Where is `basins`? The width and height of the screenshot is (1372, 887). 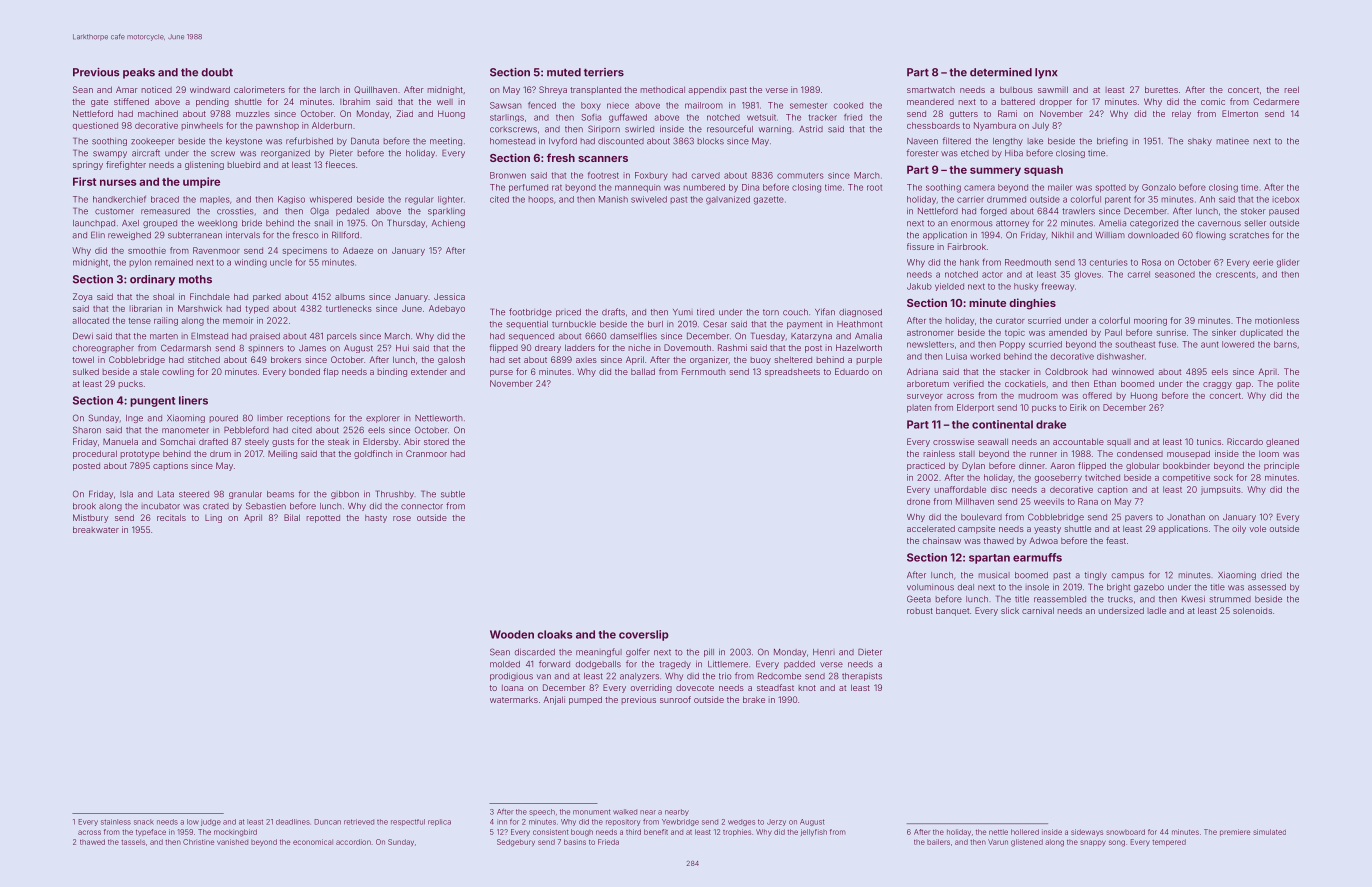
basins is located at coordinates (575, 842).
